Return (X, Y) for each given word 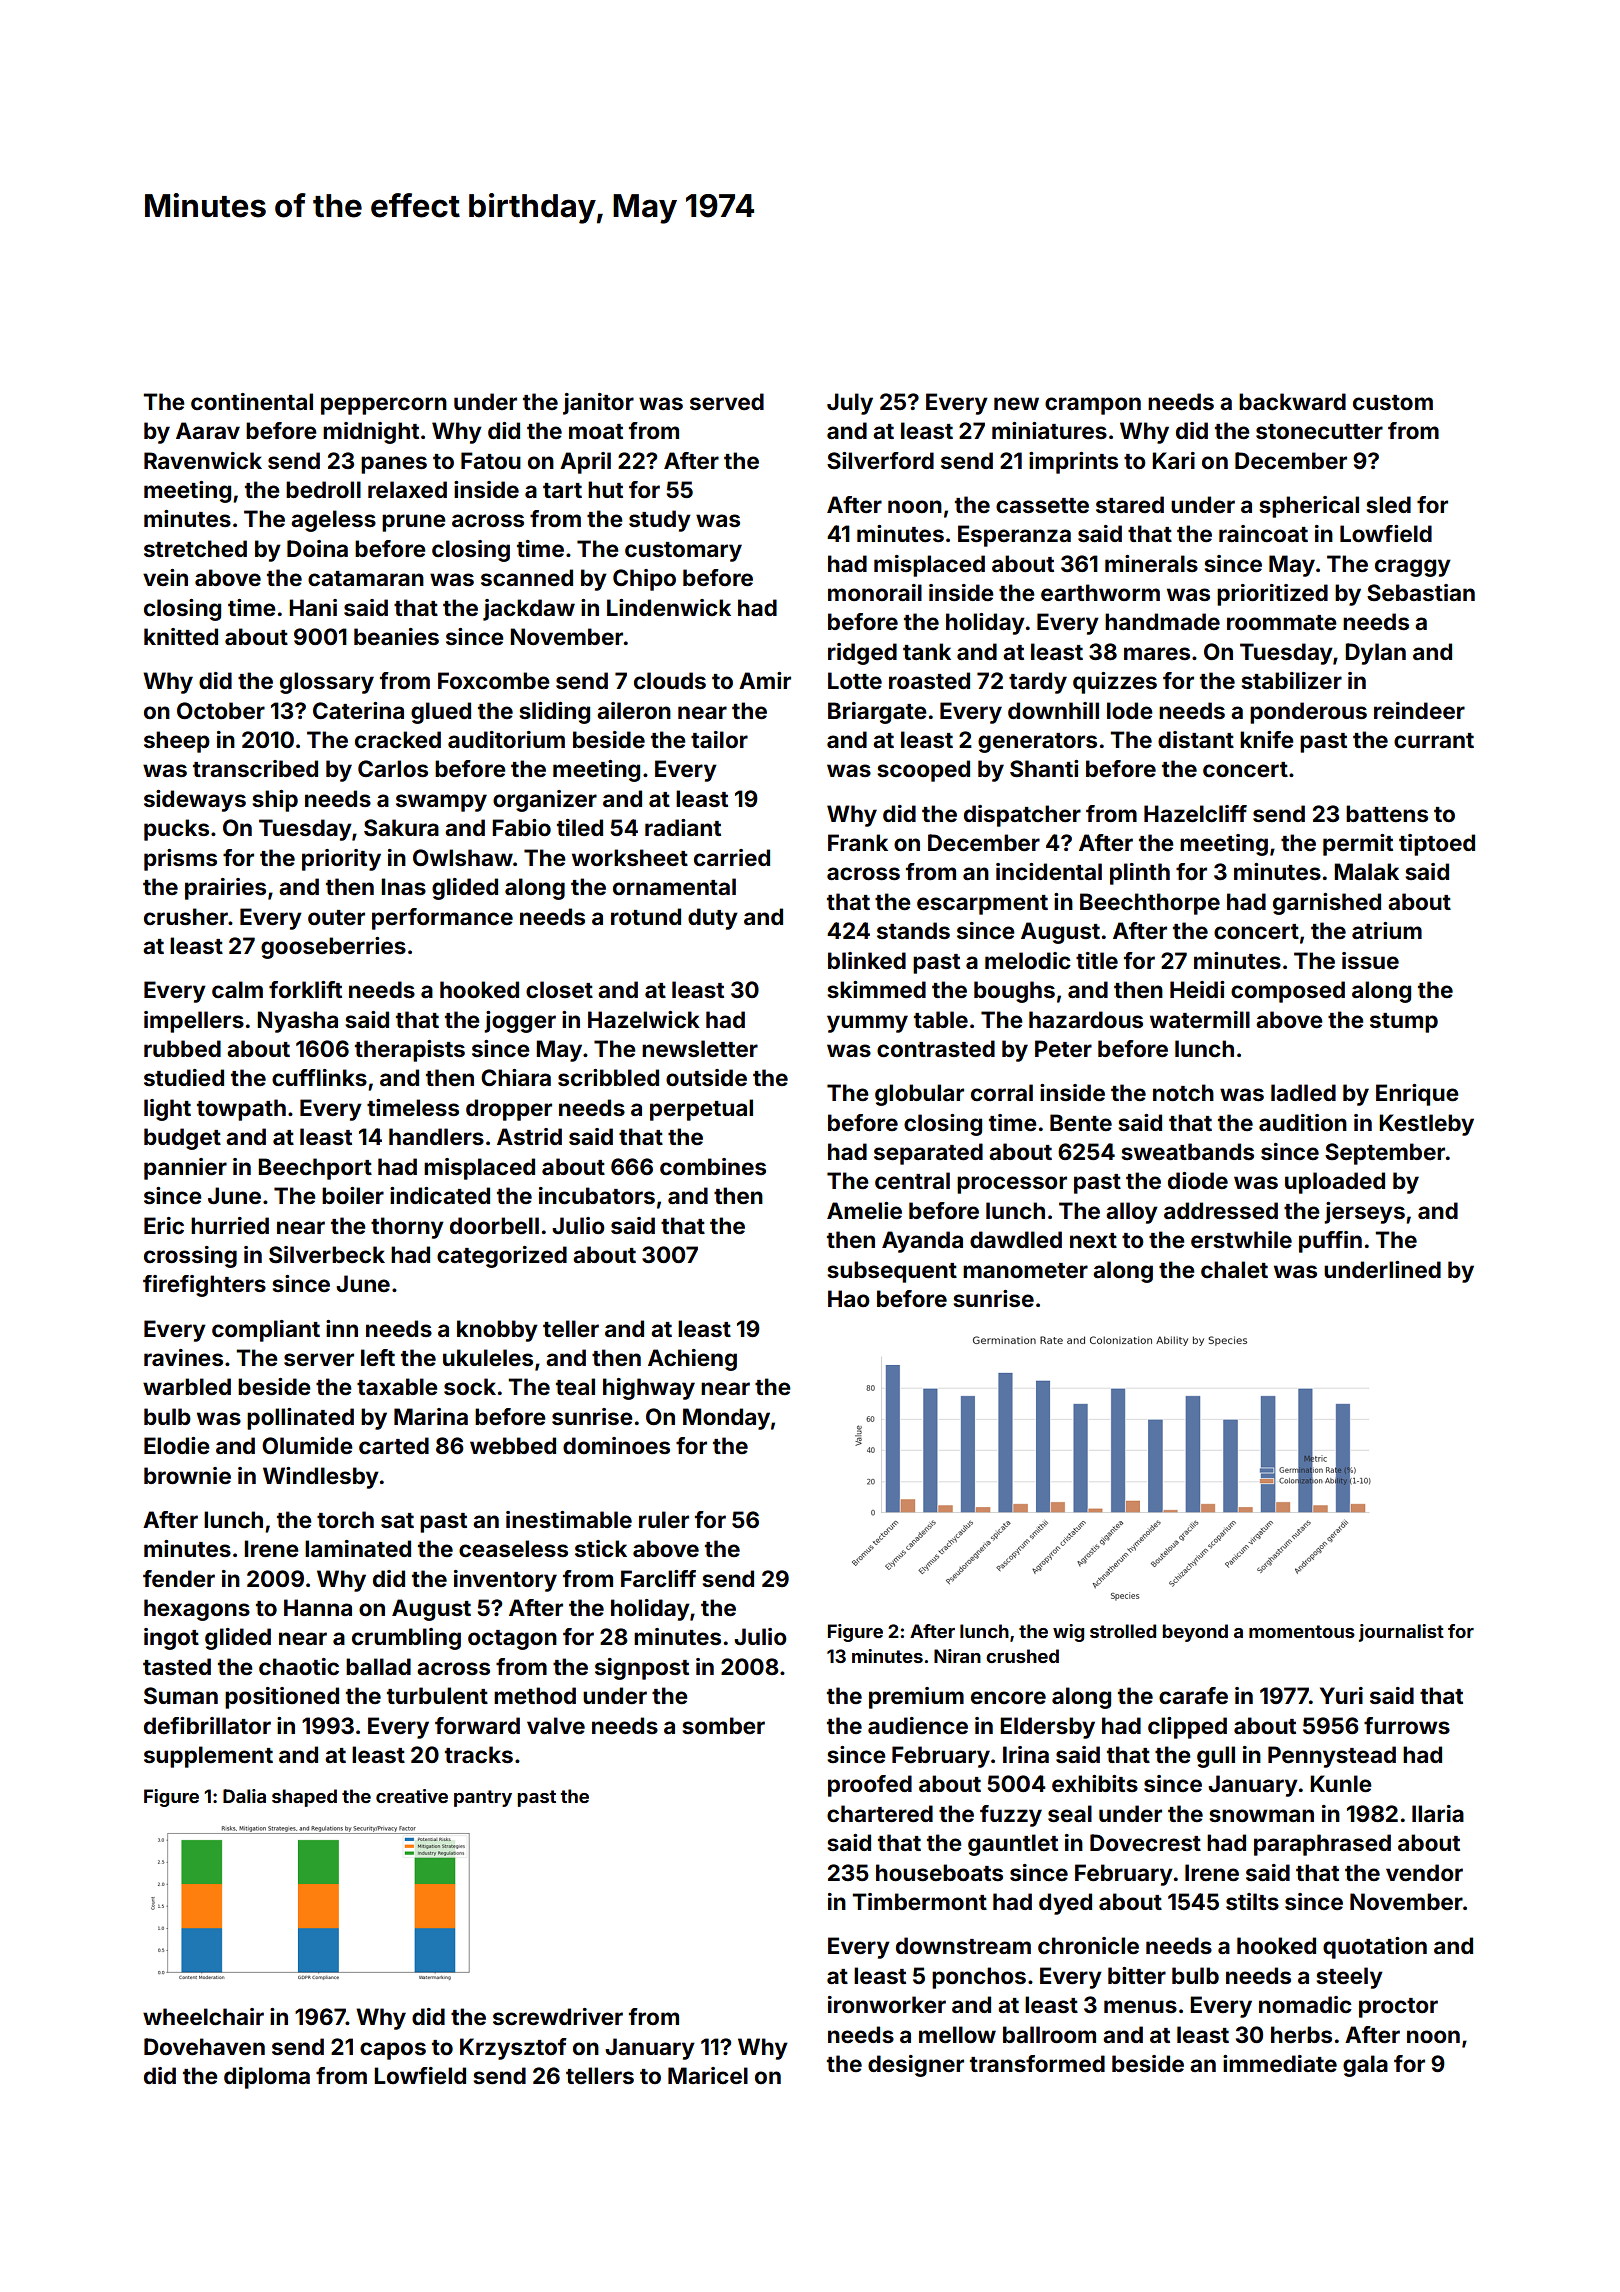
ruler (664, 1519)
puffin (1330, 1242)
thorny (407, 1228)
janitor (598, 404)
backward (1292, 401)
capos (393, 2051)
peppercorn (384, 406)
